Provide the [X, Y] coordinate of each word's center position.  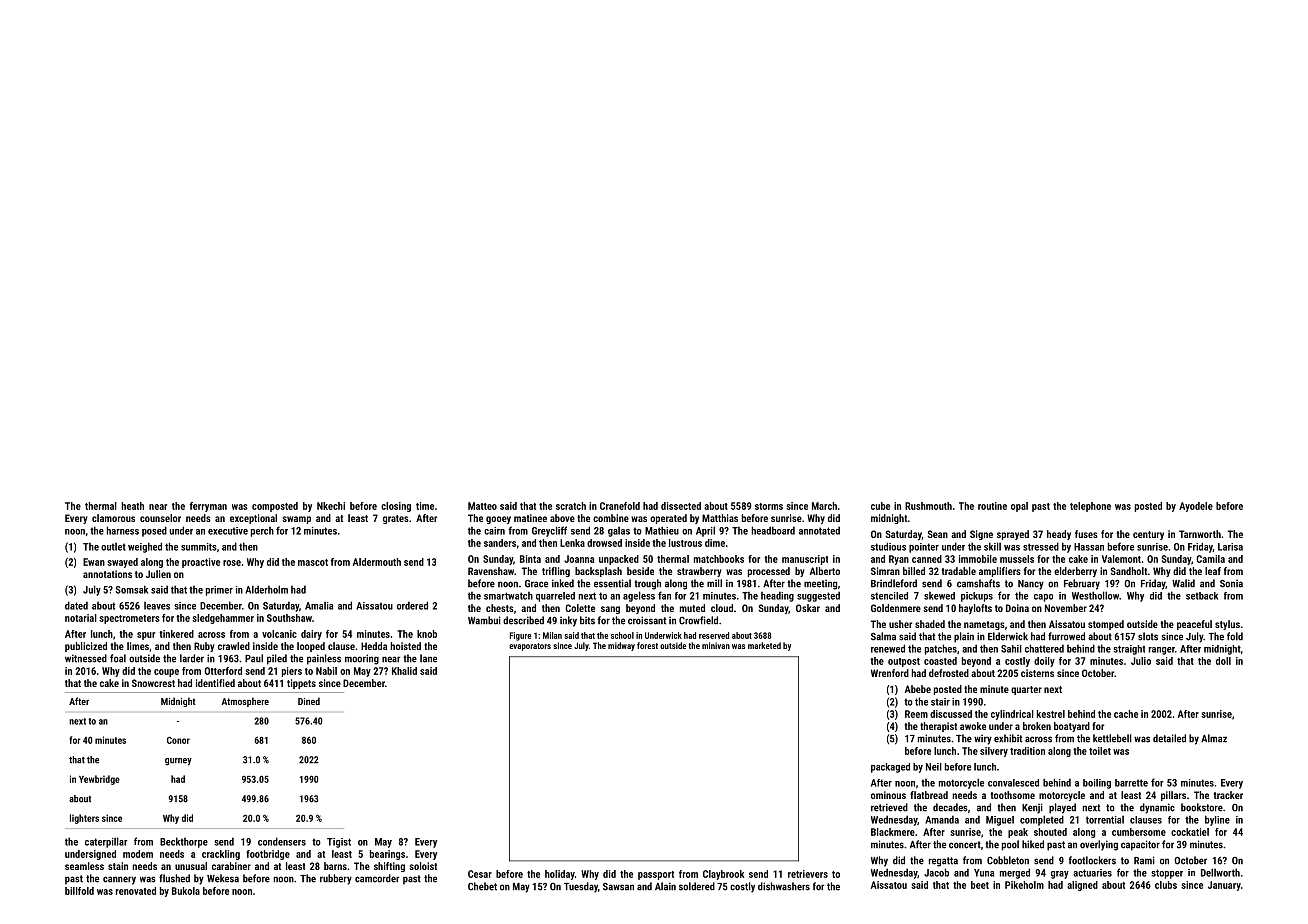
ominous [888, 795]
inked [563, 583]
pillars [1173, 796]
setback [1202, 596]
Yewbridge [99, 780]
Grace [536, 584]
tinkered [176, 634]
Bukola [186, 891]
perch [262, 532]
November [1066, 608]
